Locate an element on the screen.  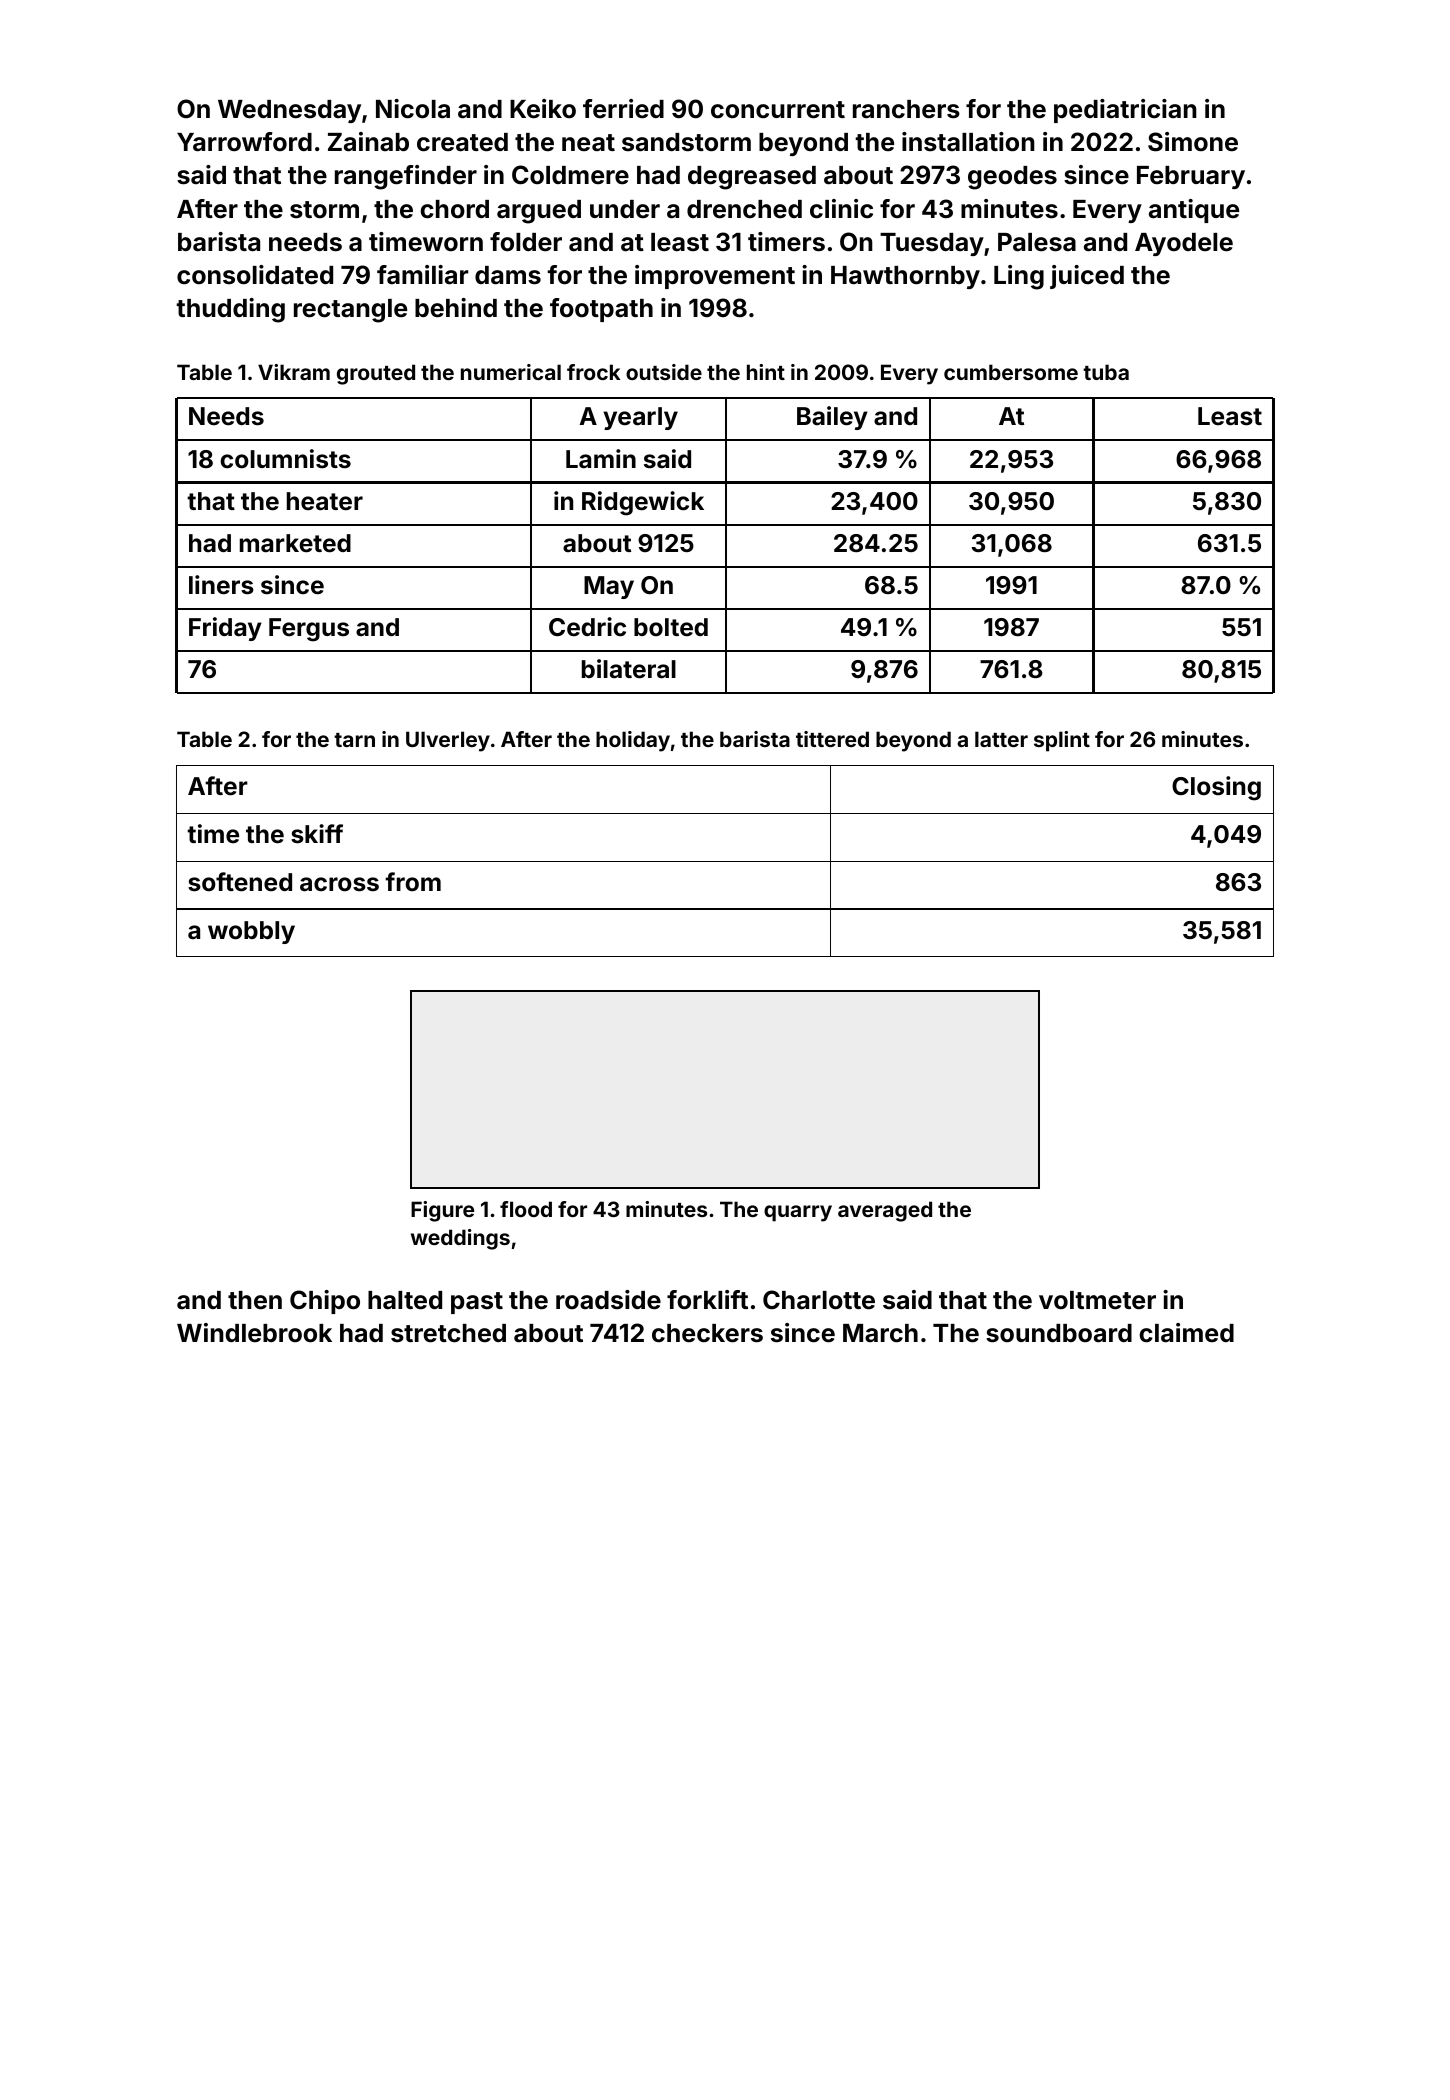
cumbersome is located at coordinates (1011, 372).
